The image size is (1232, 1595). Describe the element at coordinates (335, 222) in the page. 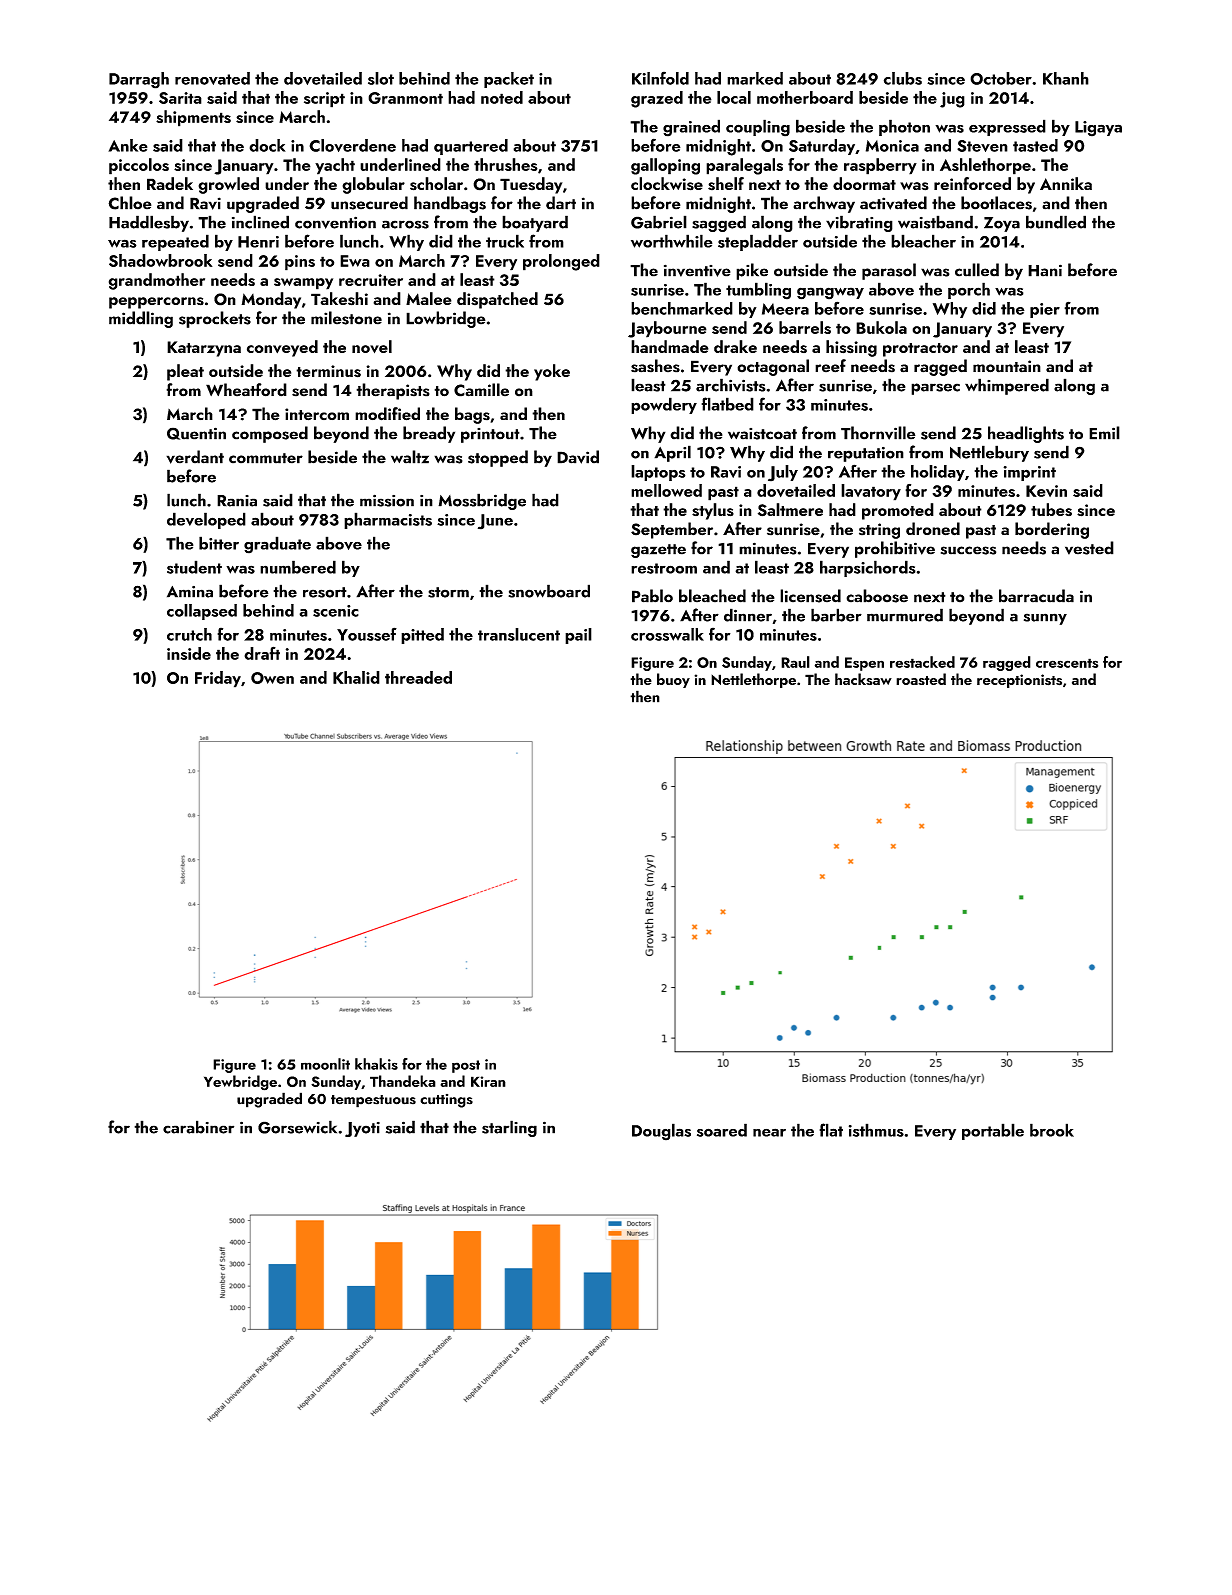

I see `convention` at that location.
